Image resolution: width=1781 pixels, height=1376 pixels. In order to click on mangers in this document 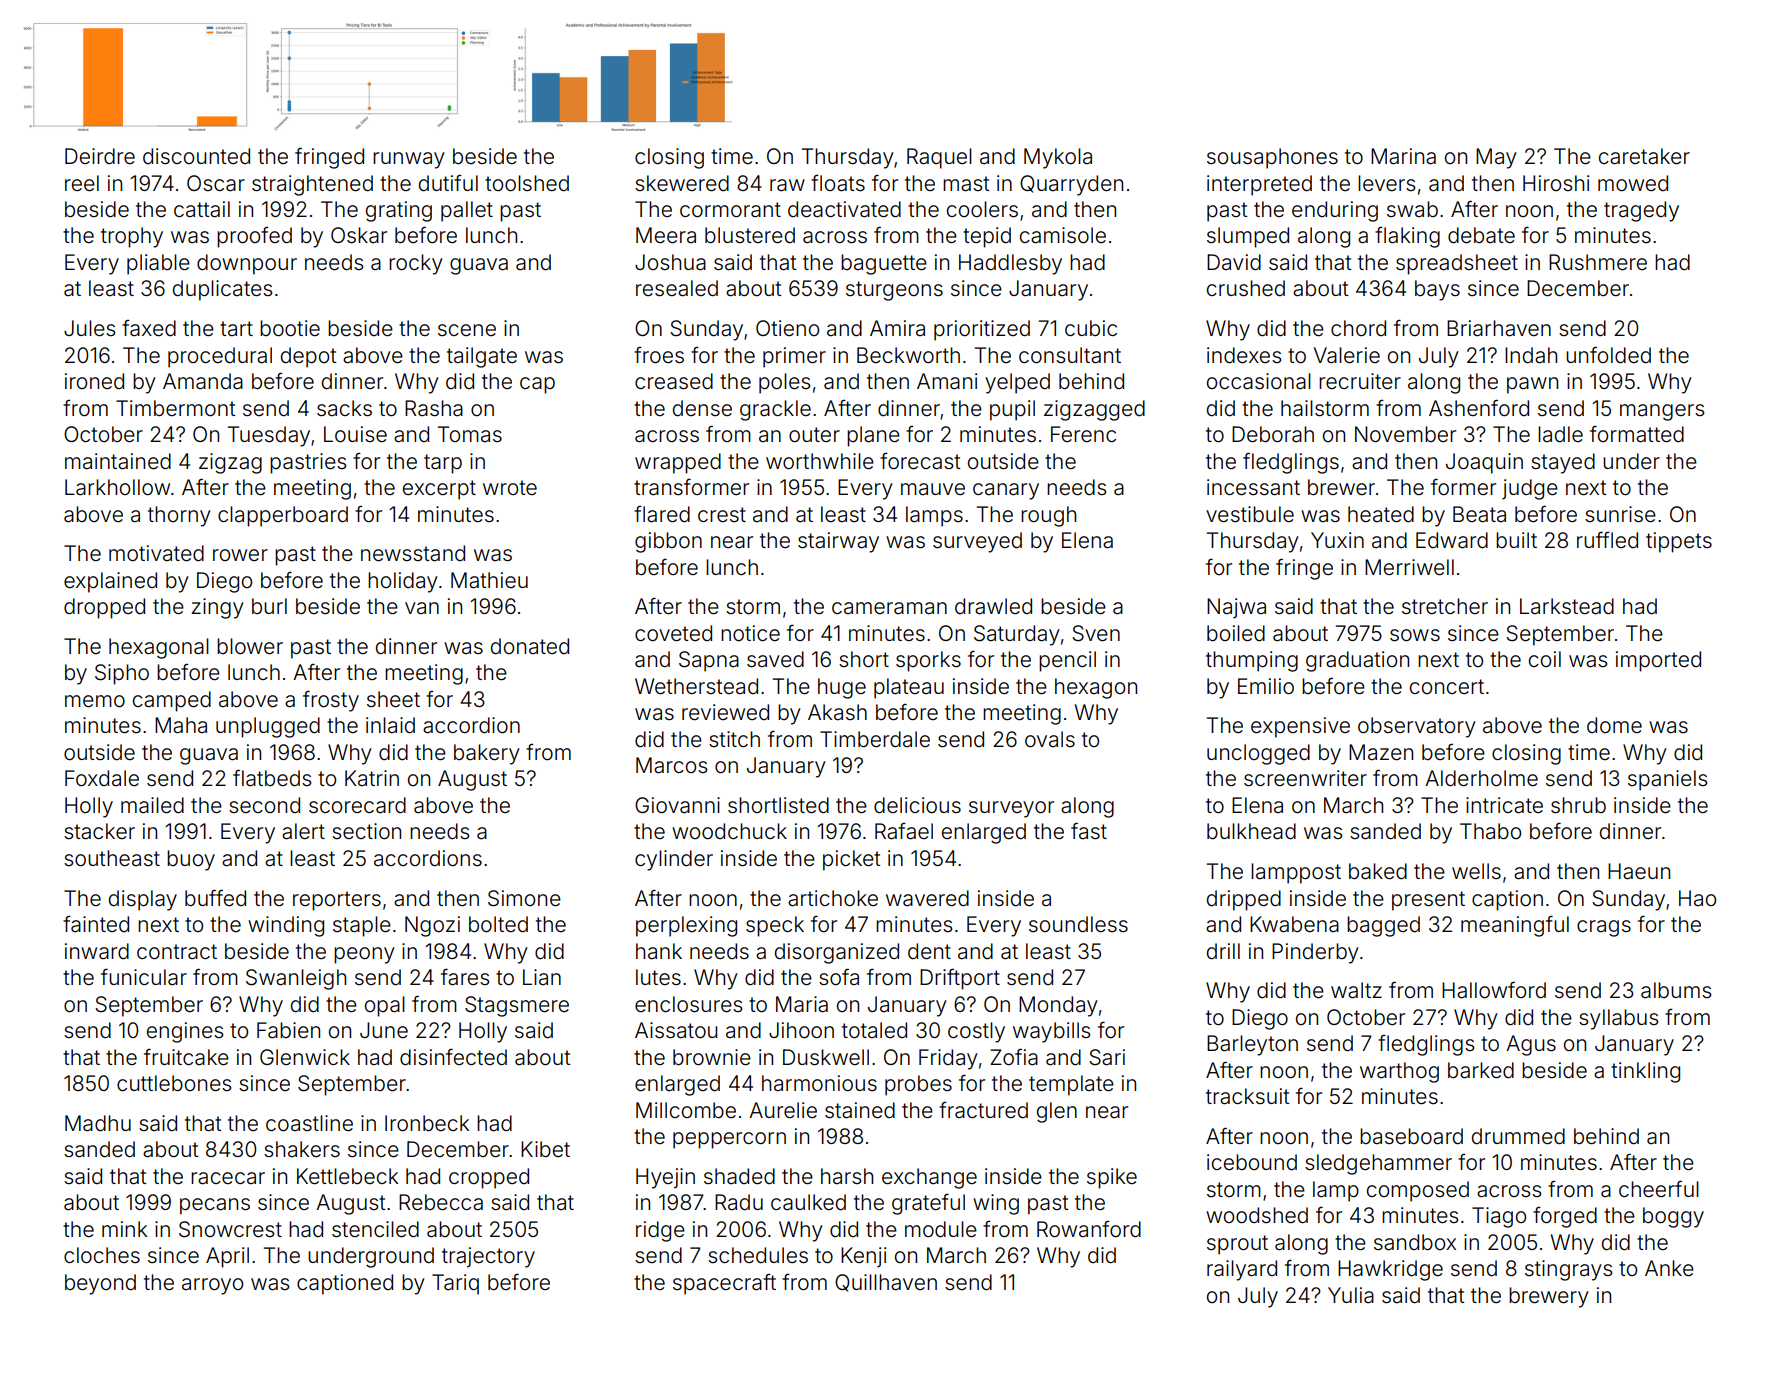, I will do `click(1662, 412)`.
